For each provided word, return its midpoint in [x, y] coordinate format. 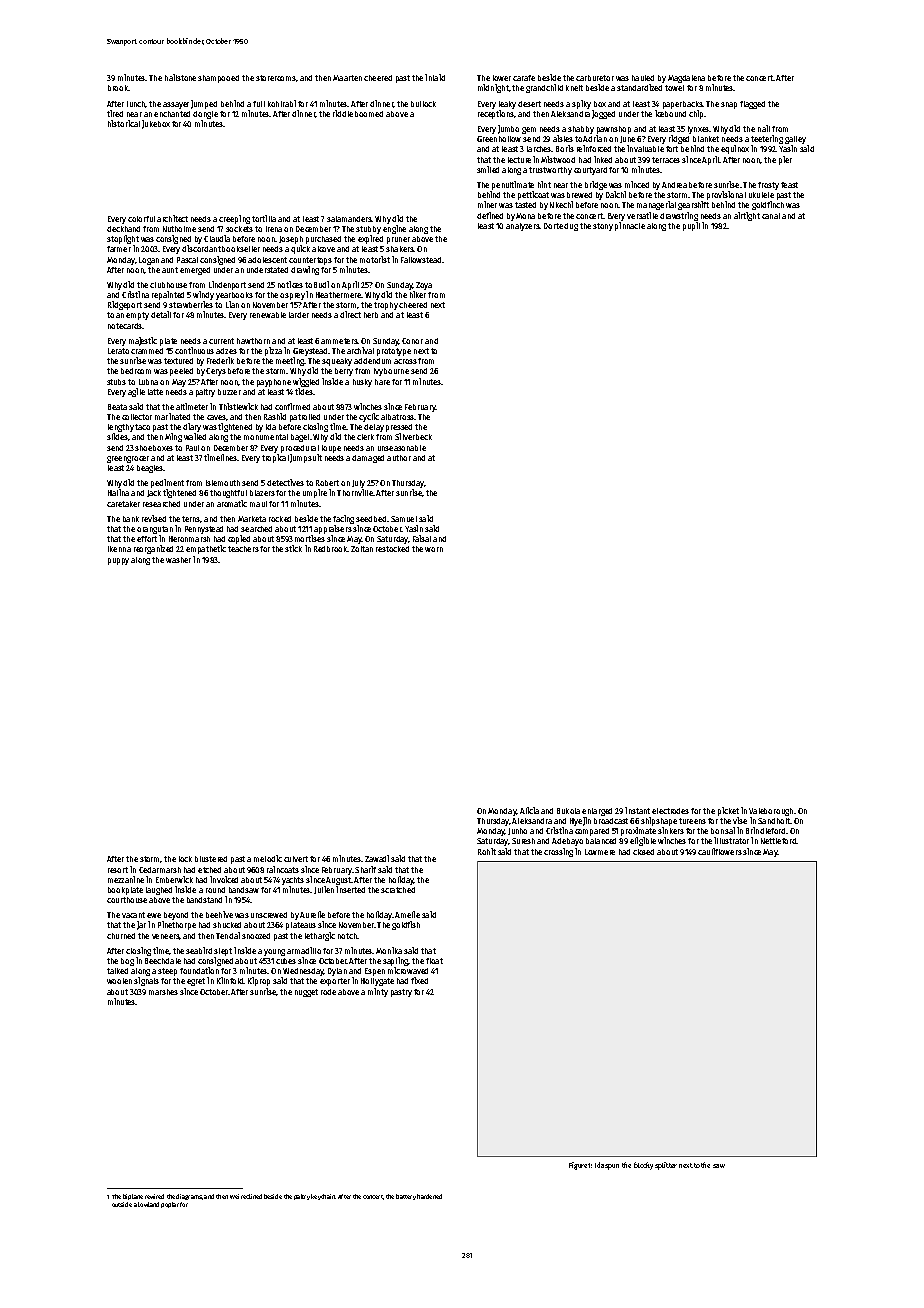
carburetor [595, 78]
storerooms [276, 78]
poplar [170, 1205]
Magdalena [686, 79]
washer [178, 560]
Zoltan [362, 549]
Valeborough [771, 812]
